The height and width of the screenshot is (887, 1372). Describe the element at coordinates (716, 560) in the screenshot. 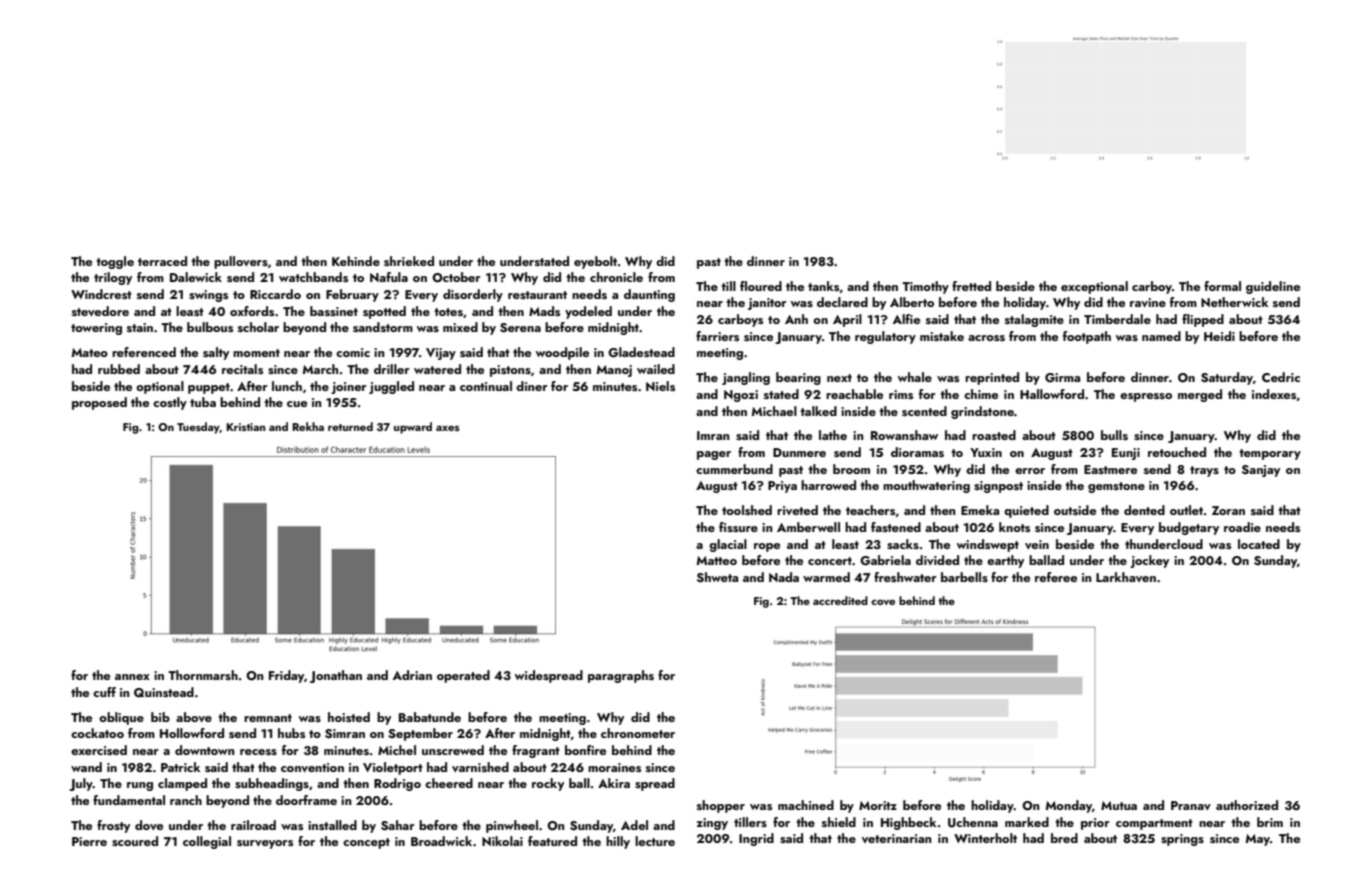

I see `Matteo` at that location.
